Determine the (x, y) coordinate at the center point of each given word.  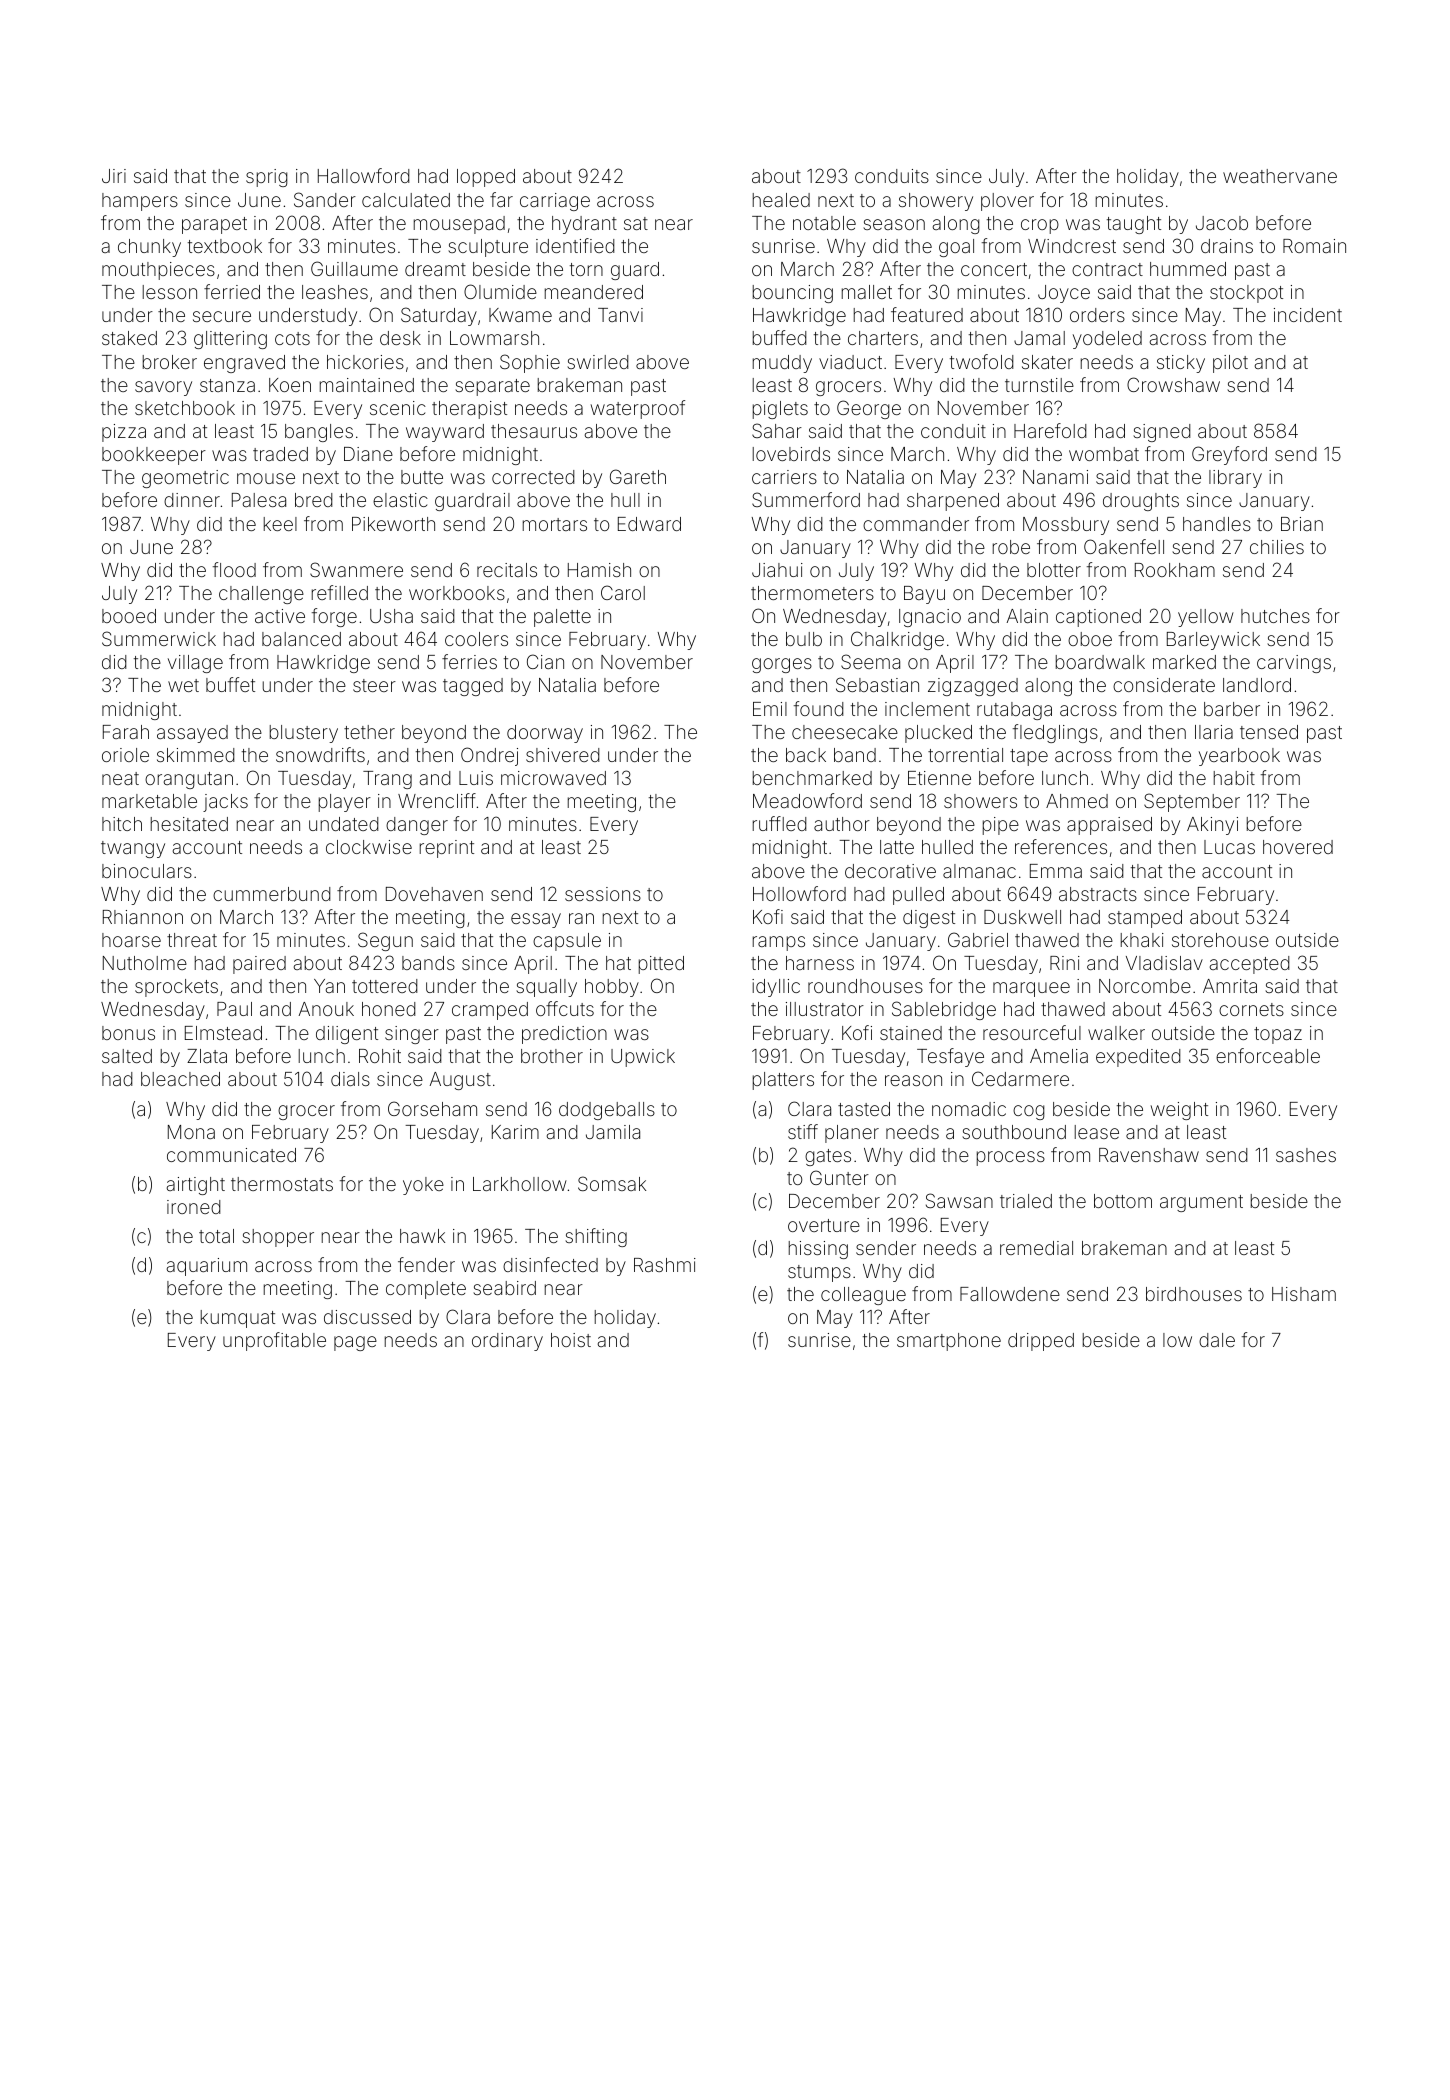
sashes (1306, 1155)
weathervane (1280, 176)
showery (936, 202)
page (355, 1343)
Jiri (114, 176)
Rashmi (665, 1265)
